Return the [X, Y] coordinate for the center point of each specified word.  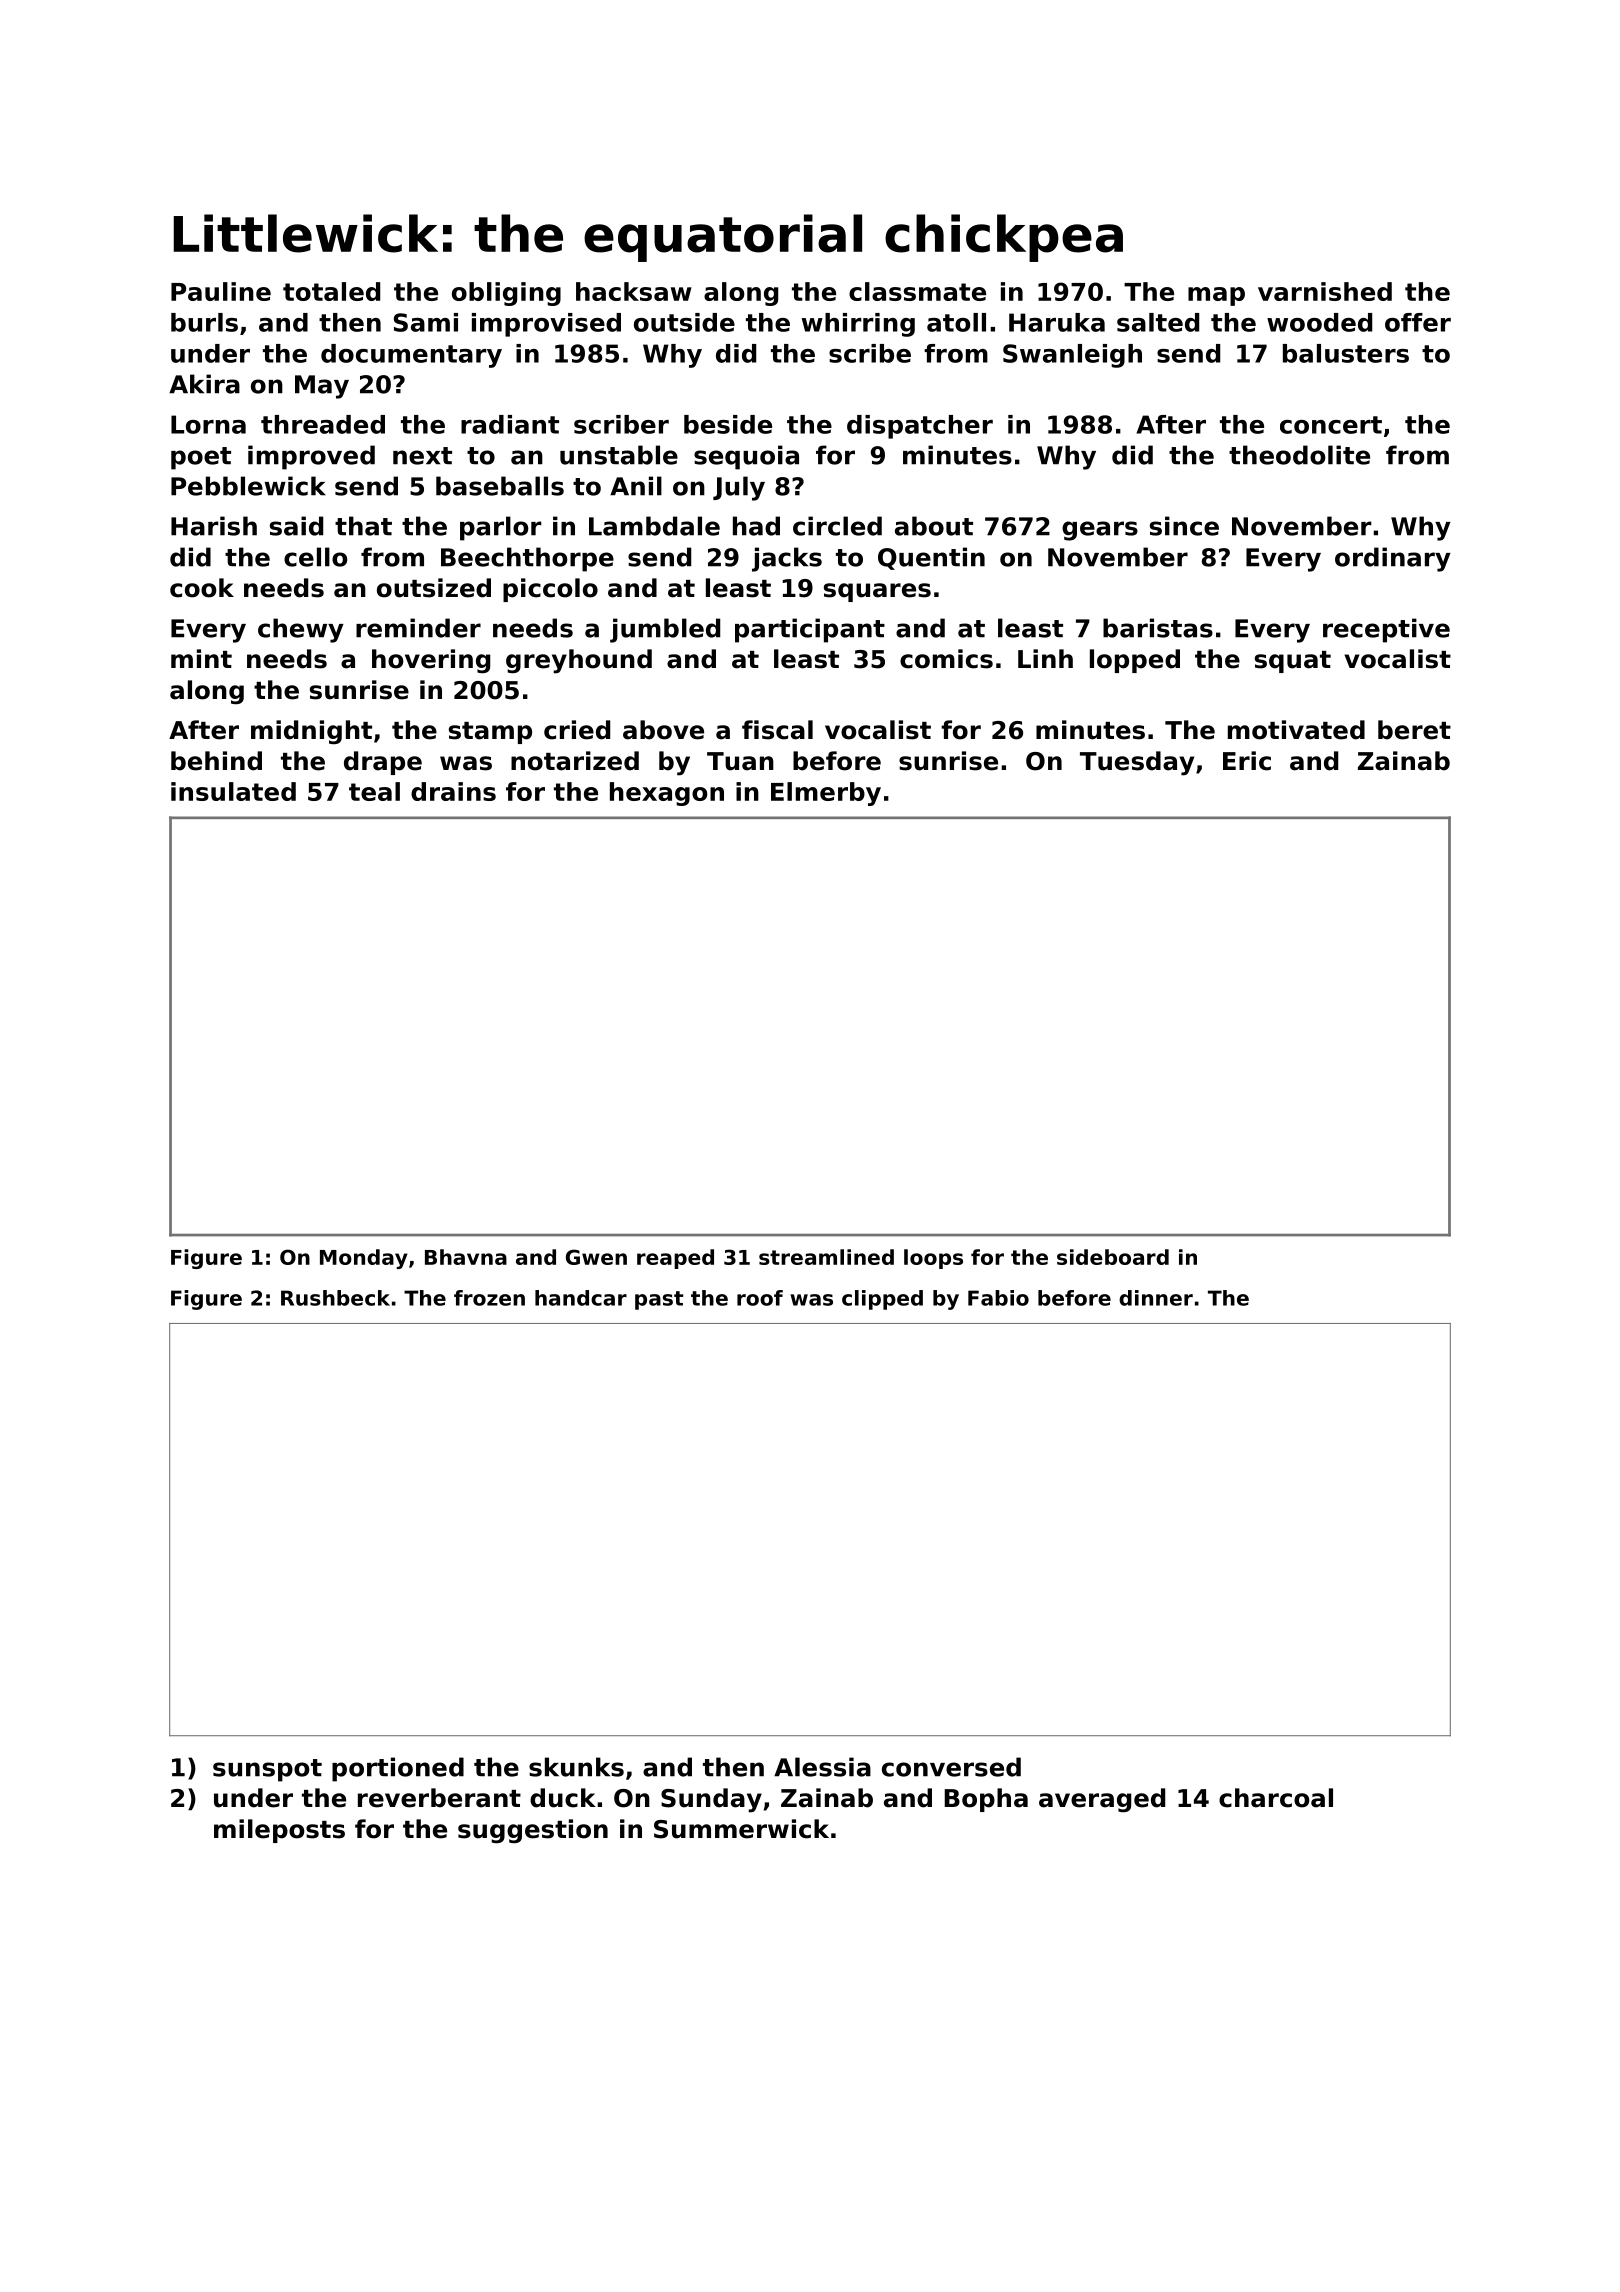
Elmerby [826, 794]
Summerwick [741, 1829]
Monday [364, 1259]
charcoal [1276, 1798]
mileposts [279, 1831]
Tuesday [1137, 763]
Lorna [208, 424]
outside [684, 322]
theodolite [1299, 455]
